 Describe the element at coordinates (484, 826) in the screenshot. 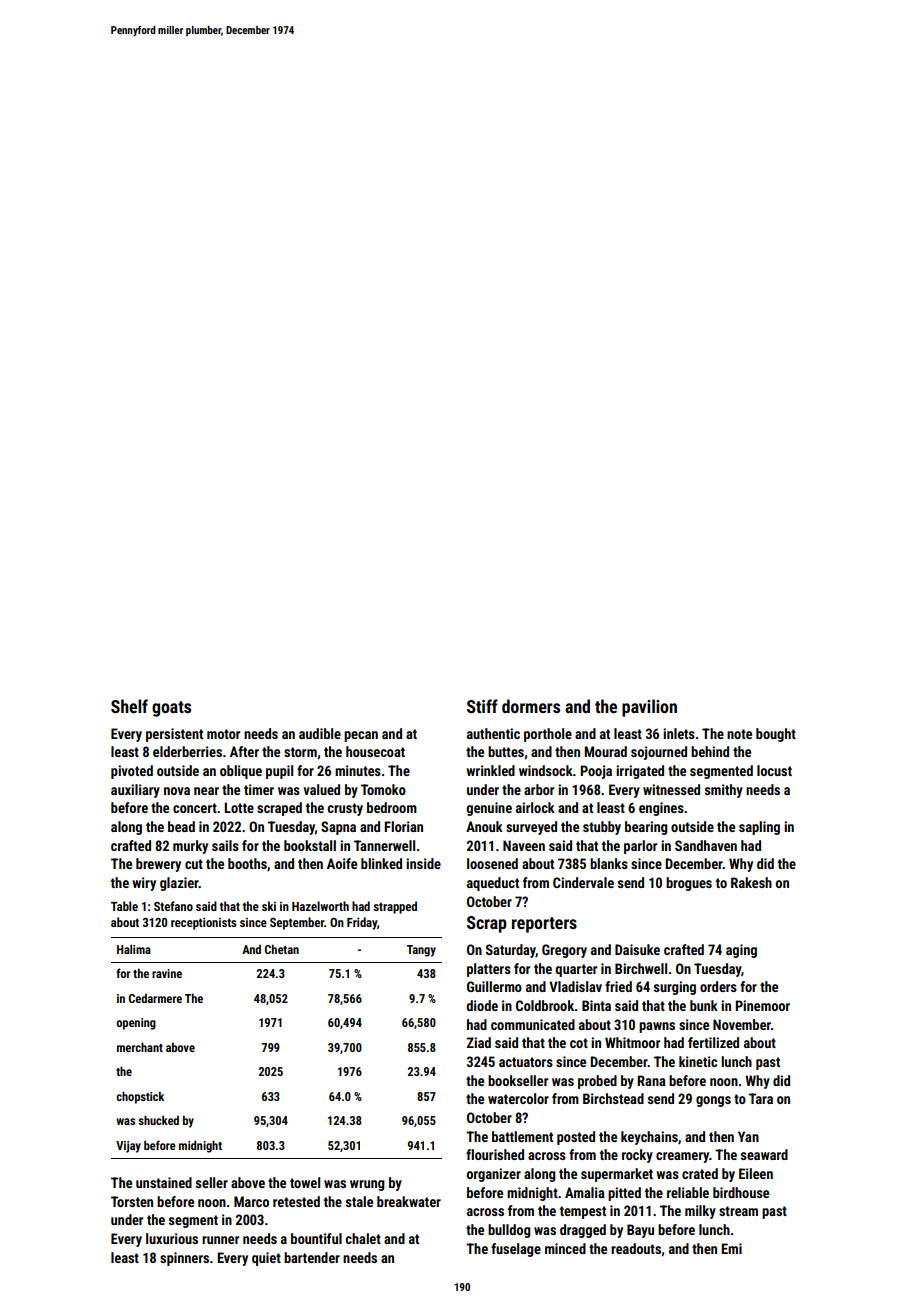

I see `Anouk` at that location.
